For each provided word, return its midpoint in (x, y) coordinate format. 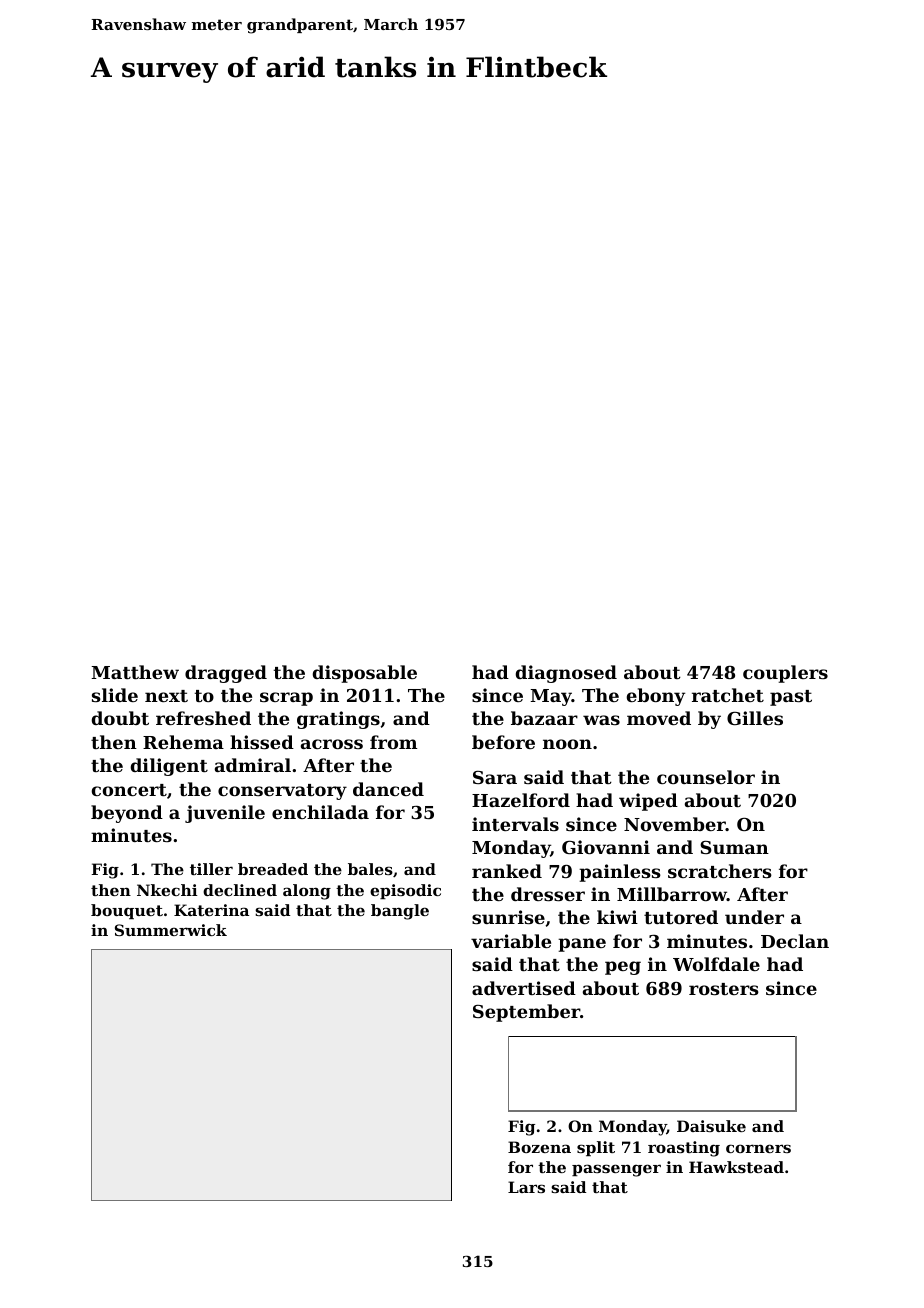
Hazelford (521, 800)
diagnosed (566, 674)
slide (115, 695)
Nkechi (167, 890)
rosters (724, 989)
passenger (616, 1170)
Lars (526, 1187)
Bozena (539, 1147)
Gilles (755, 718)
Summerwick (171, 930)
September (526, 1013)
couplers (785, 674)
